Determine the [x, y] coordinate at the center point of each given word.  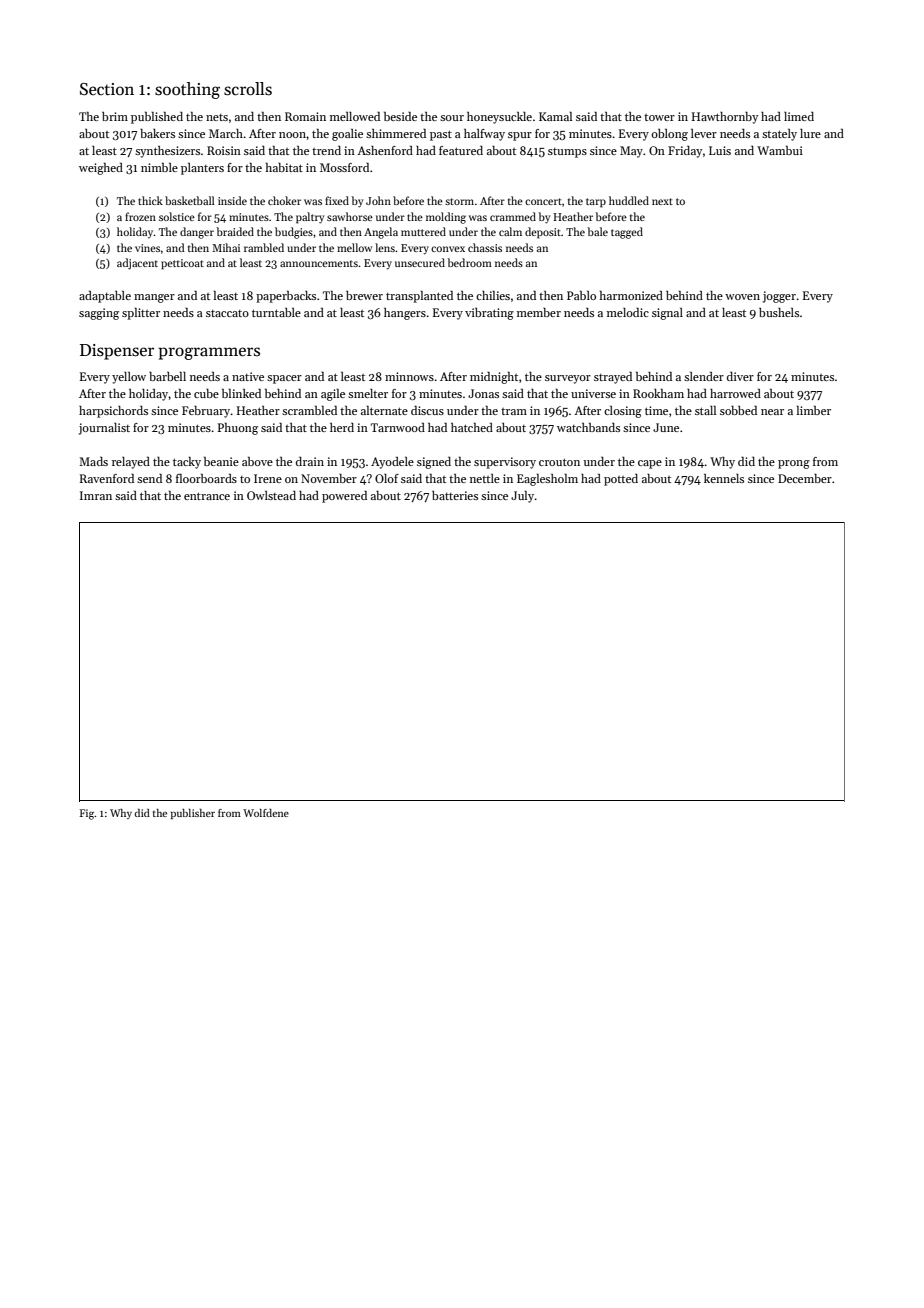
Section [107, 89]
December [805, 478]
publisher [193, 814]
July [522, 497]
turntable [276, 312]
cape [650, 464]
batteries [455, 495]
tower [659, 117]
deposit [543, 233]
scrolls [248, 89]
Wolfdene [266, 813]
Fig [87, 814]
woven [742, 297]
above [257, 461]
